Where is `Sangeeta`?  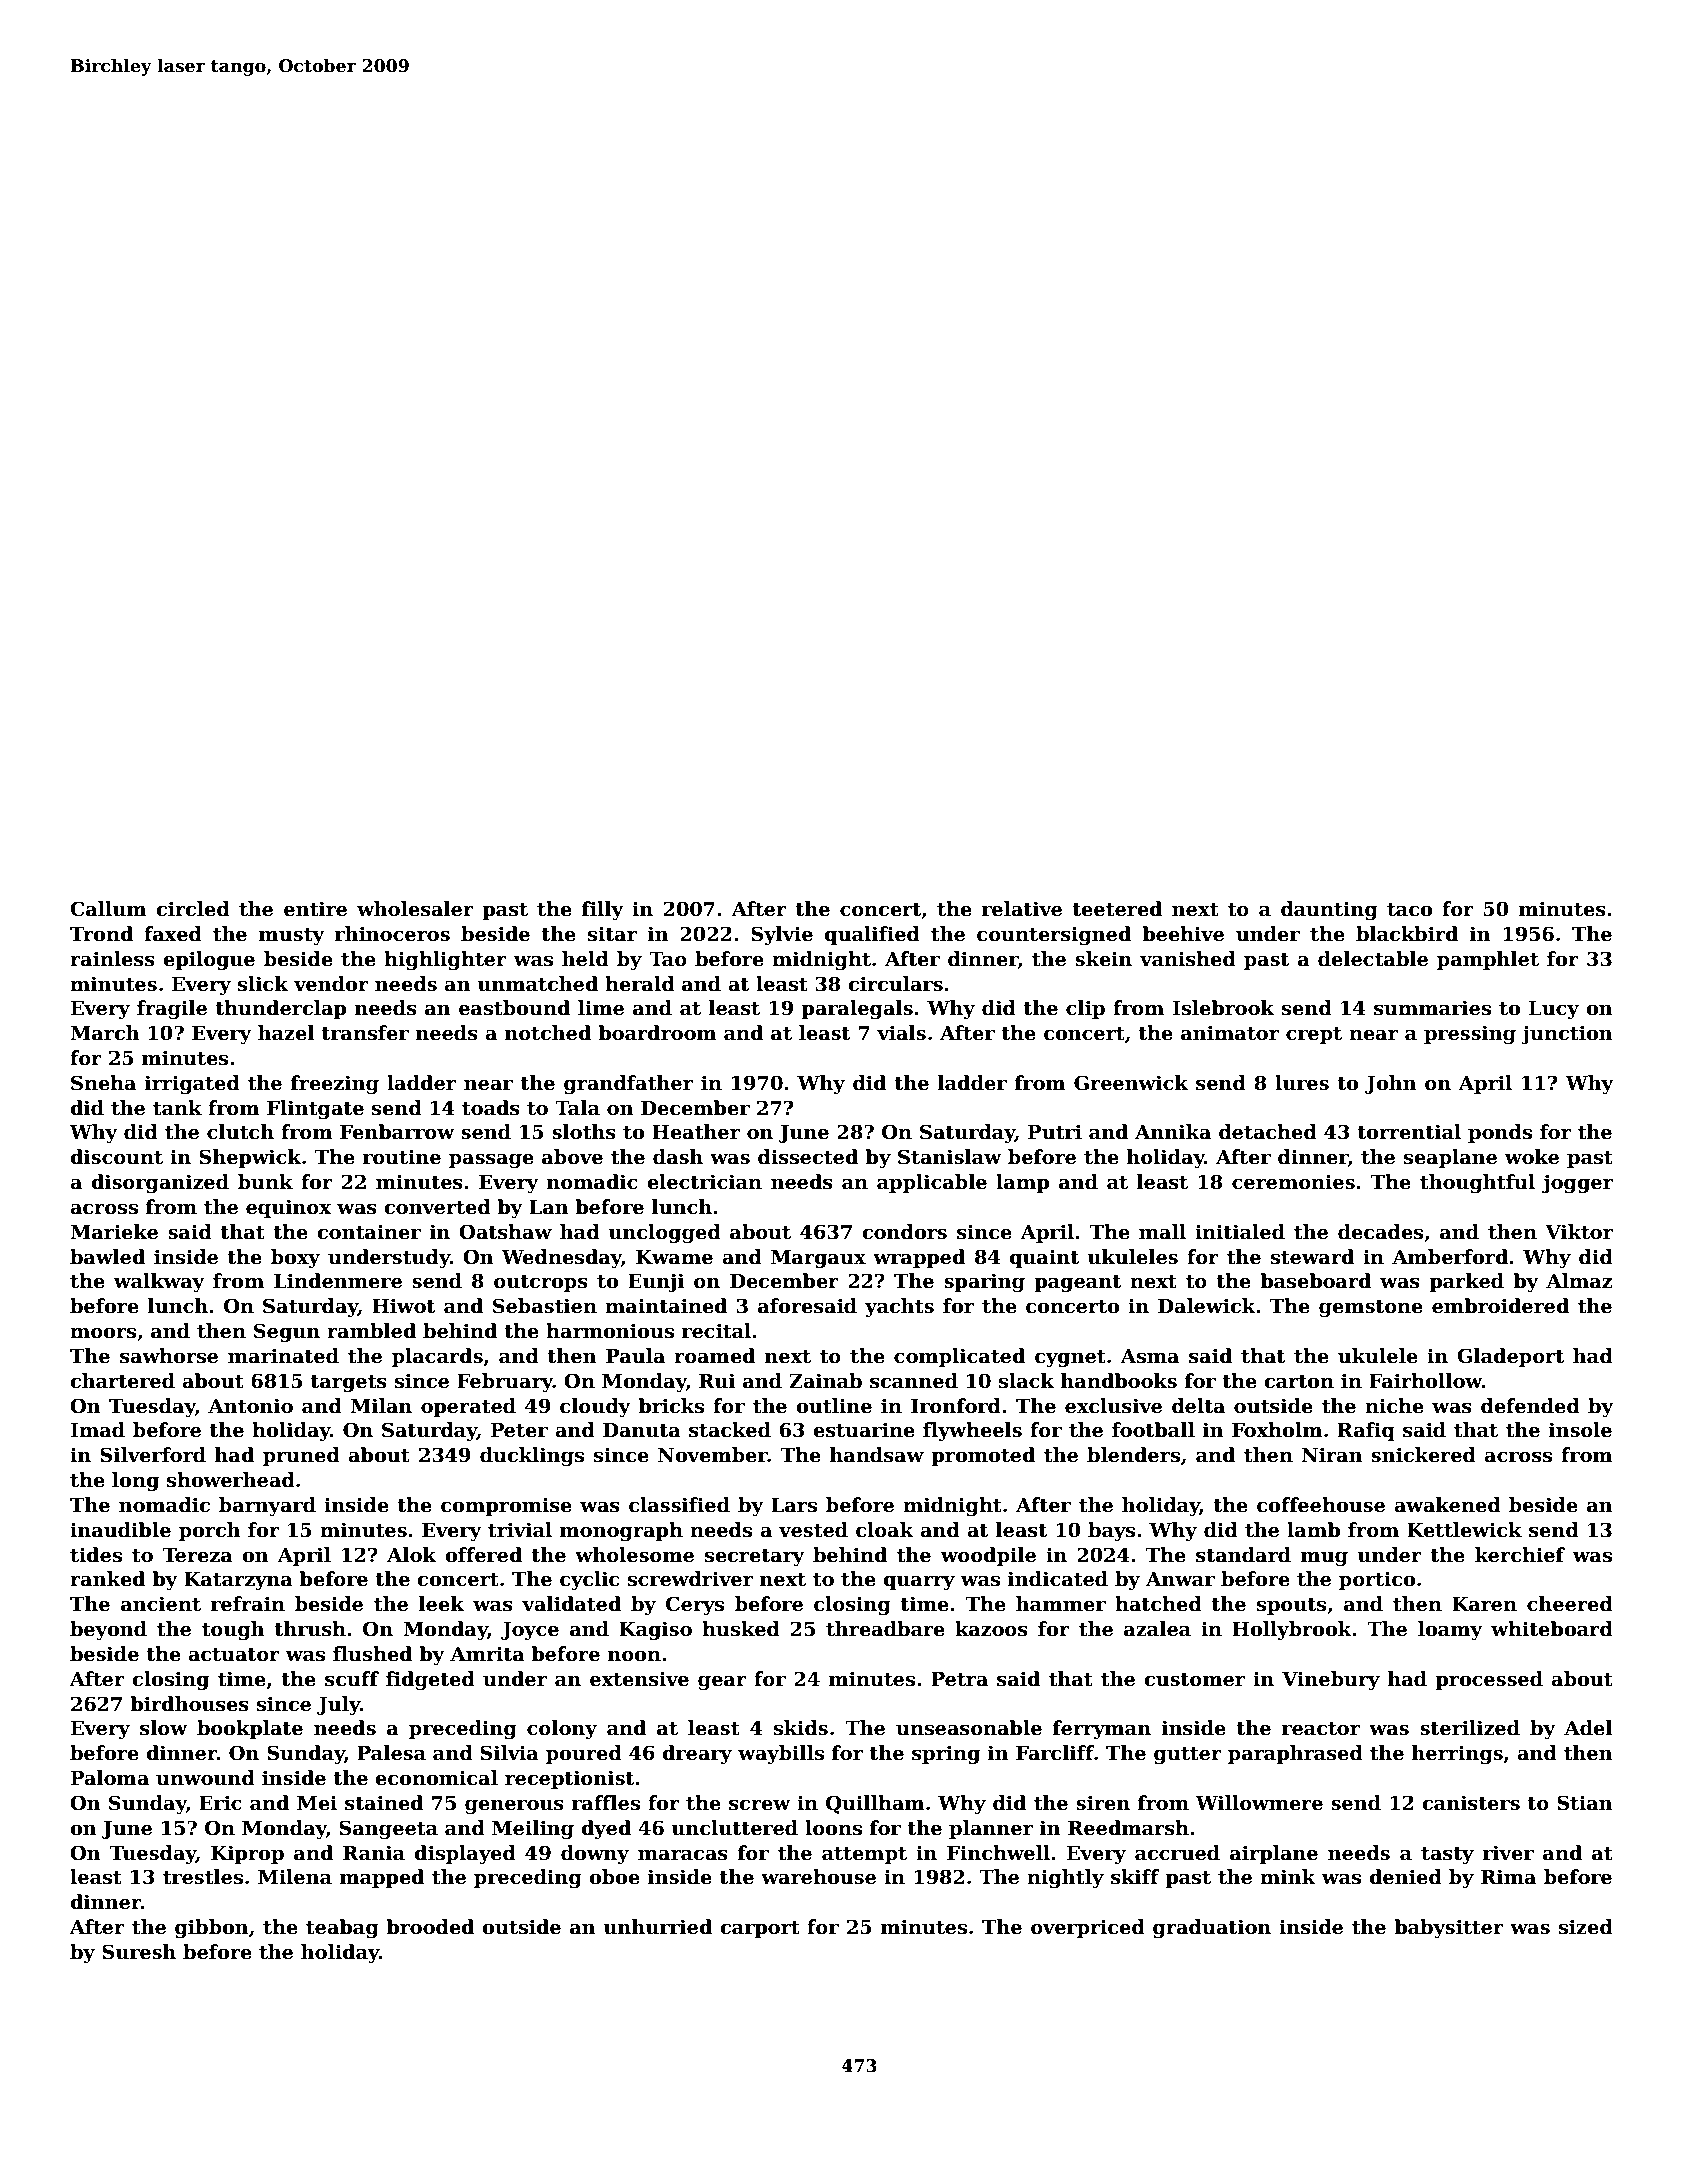
Sangeeta is located at coordinates (388, 1829).
